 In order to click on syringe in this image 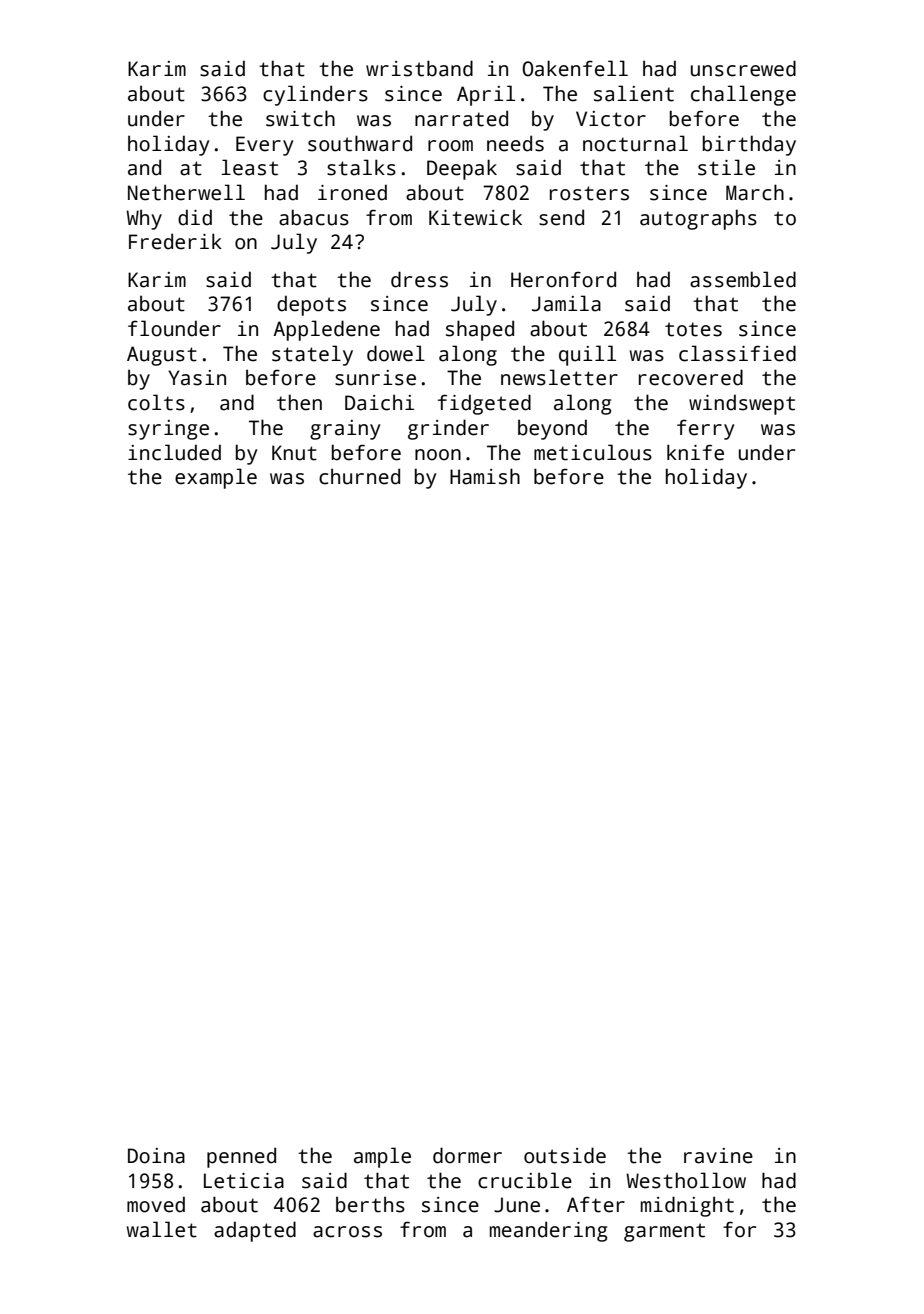, I will do `click(168, 430)`.
